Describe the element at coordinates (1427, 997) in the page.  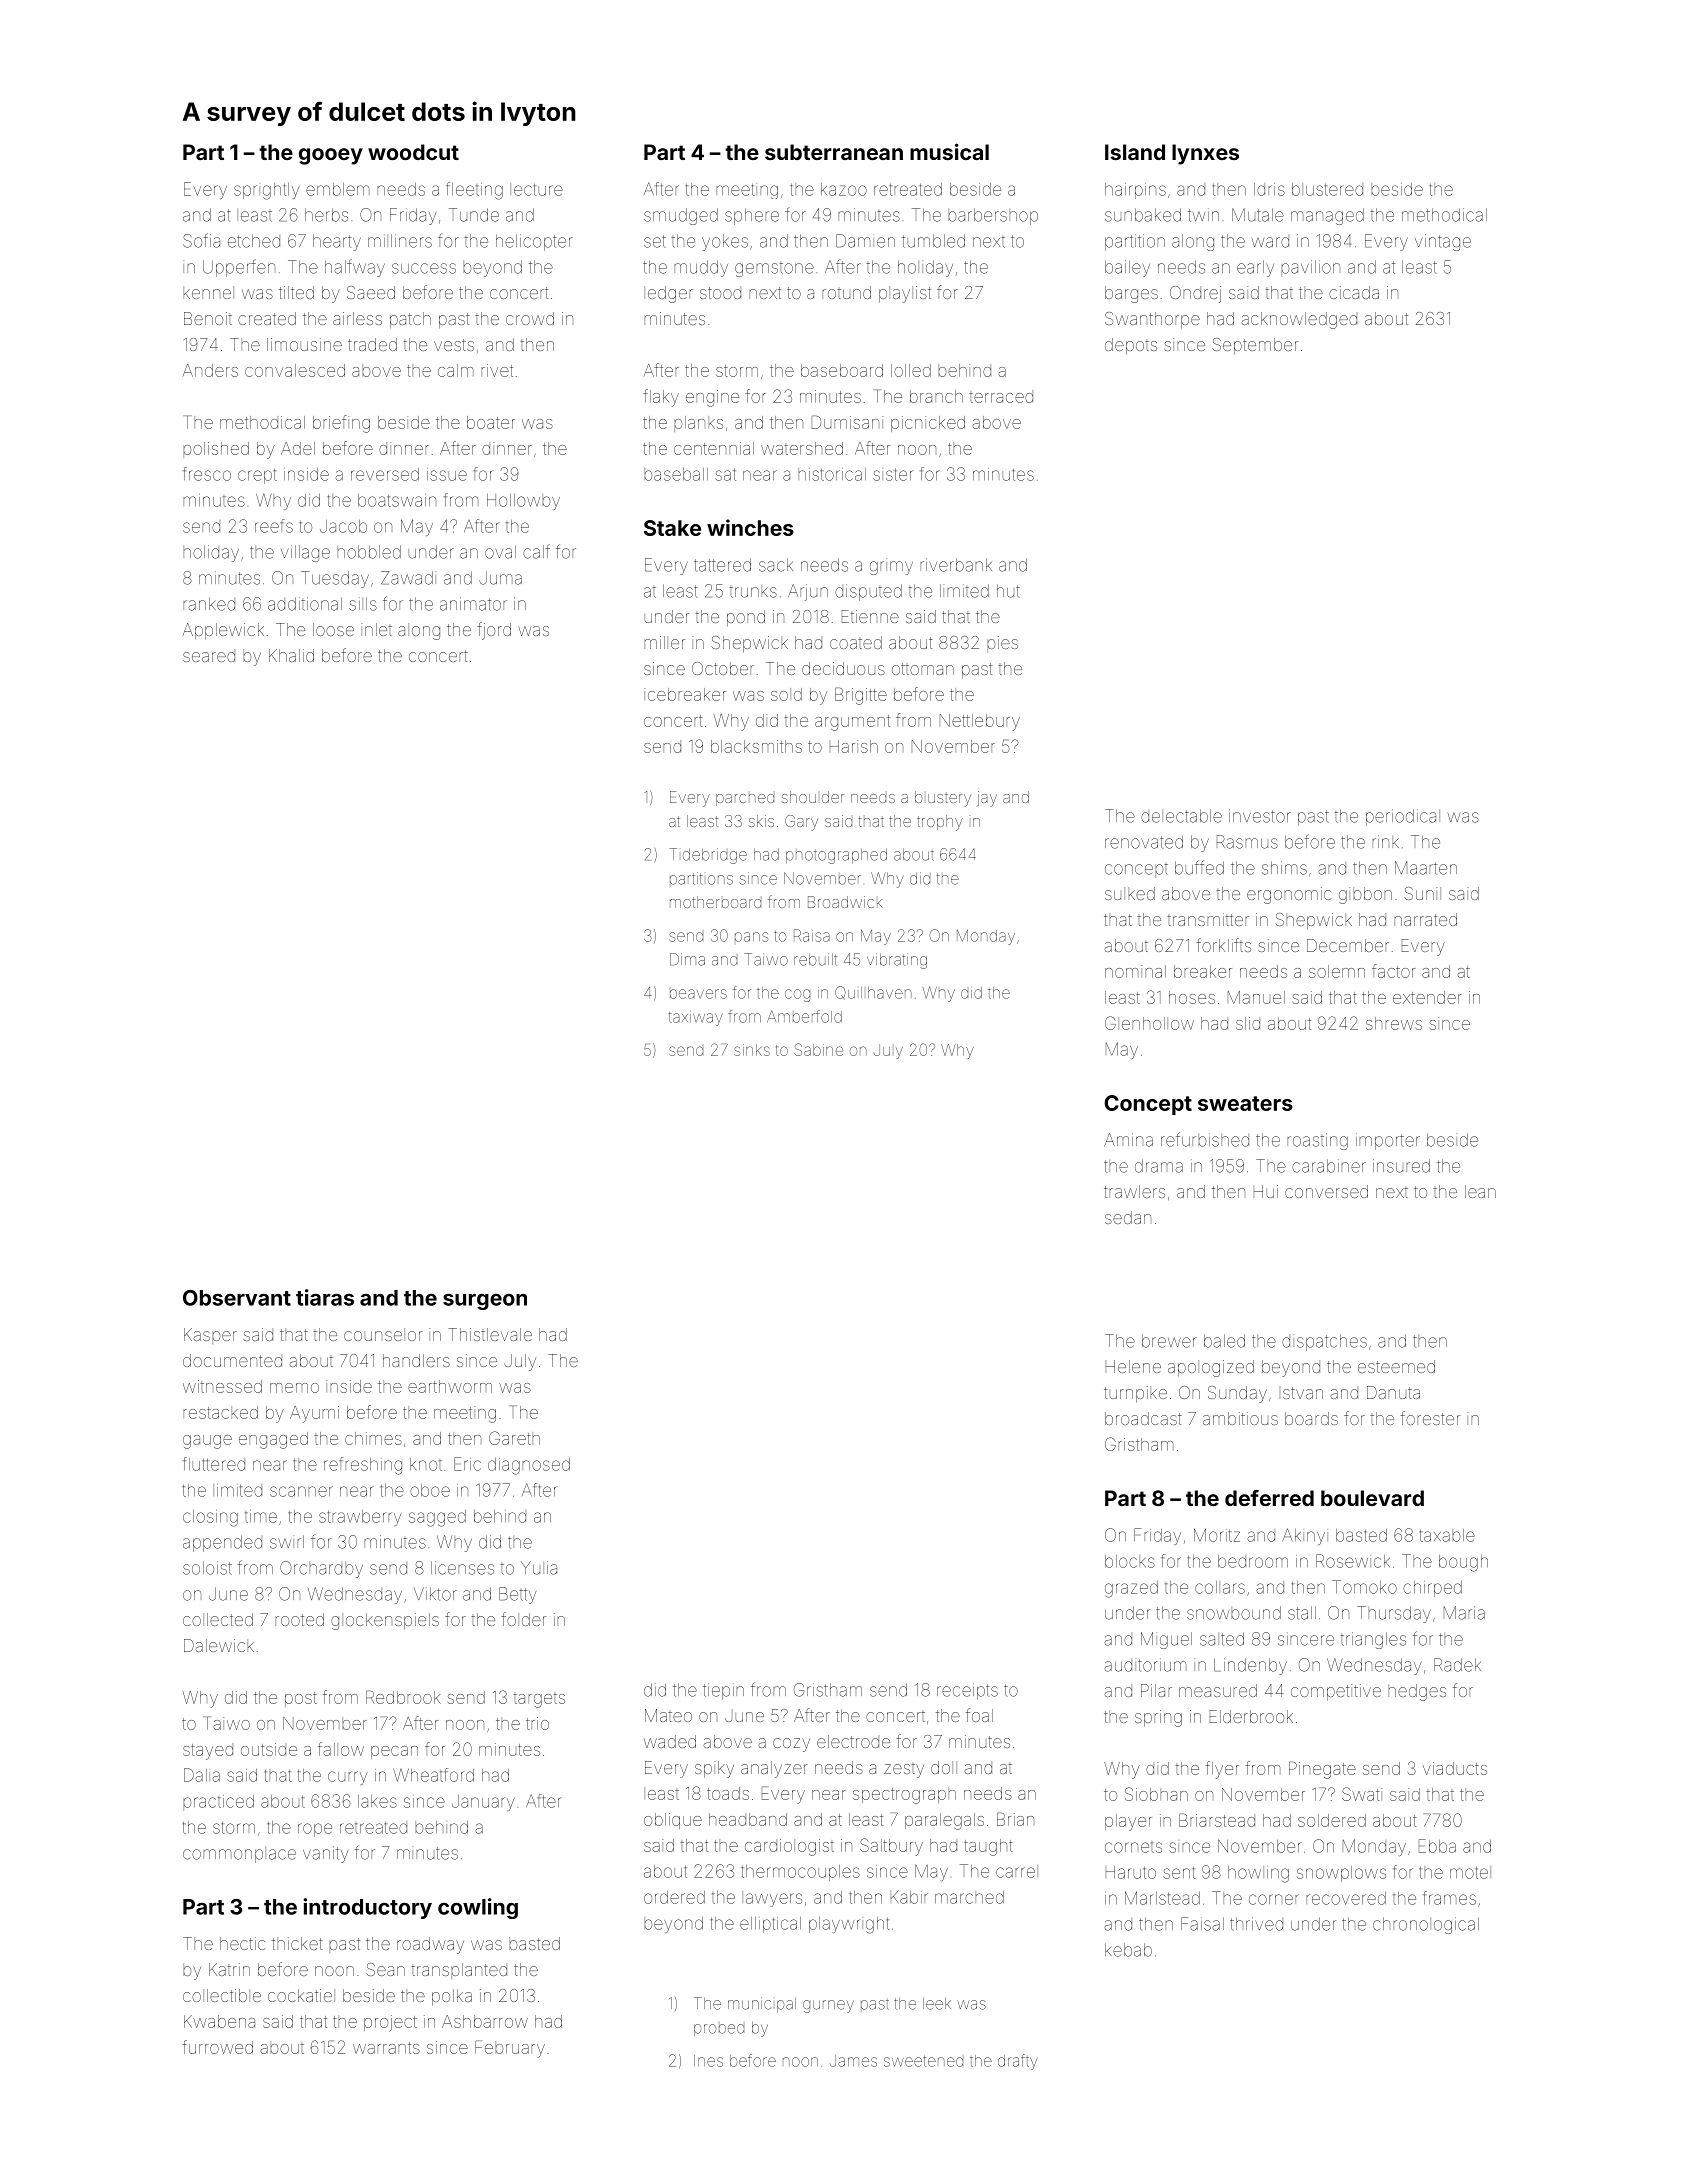
I see `extender` at that location.
